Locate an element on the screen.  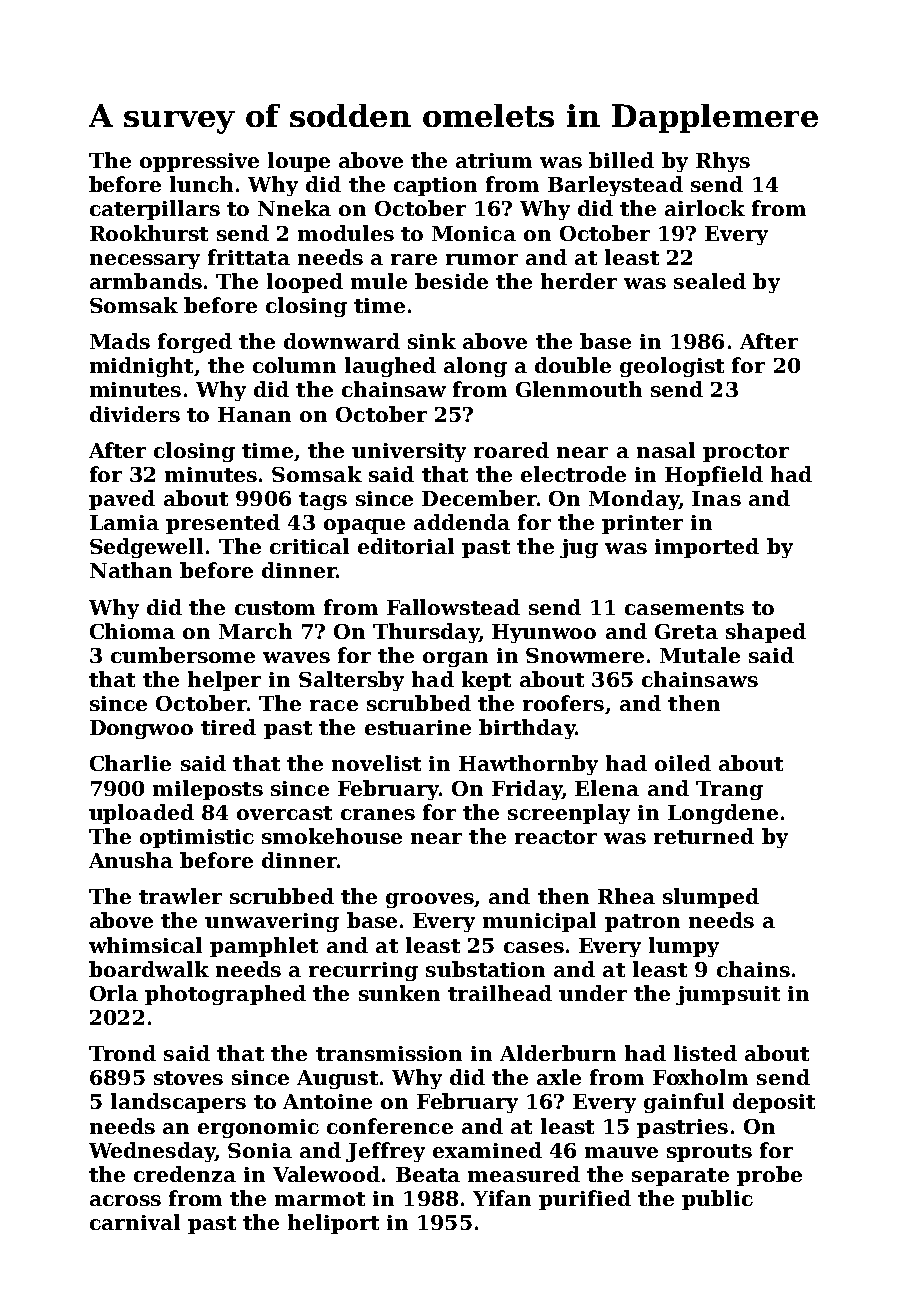
Rhys is located at coordinates (723, 162).
